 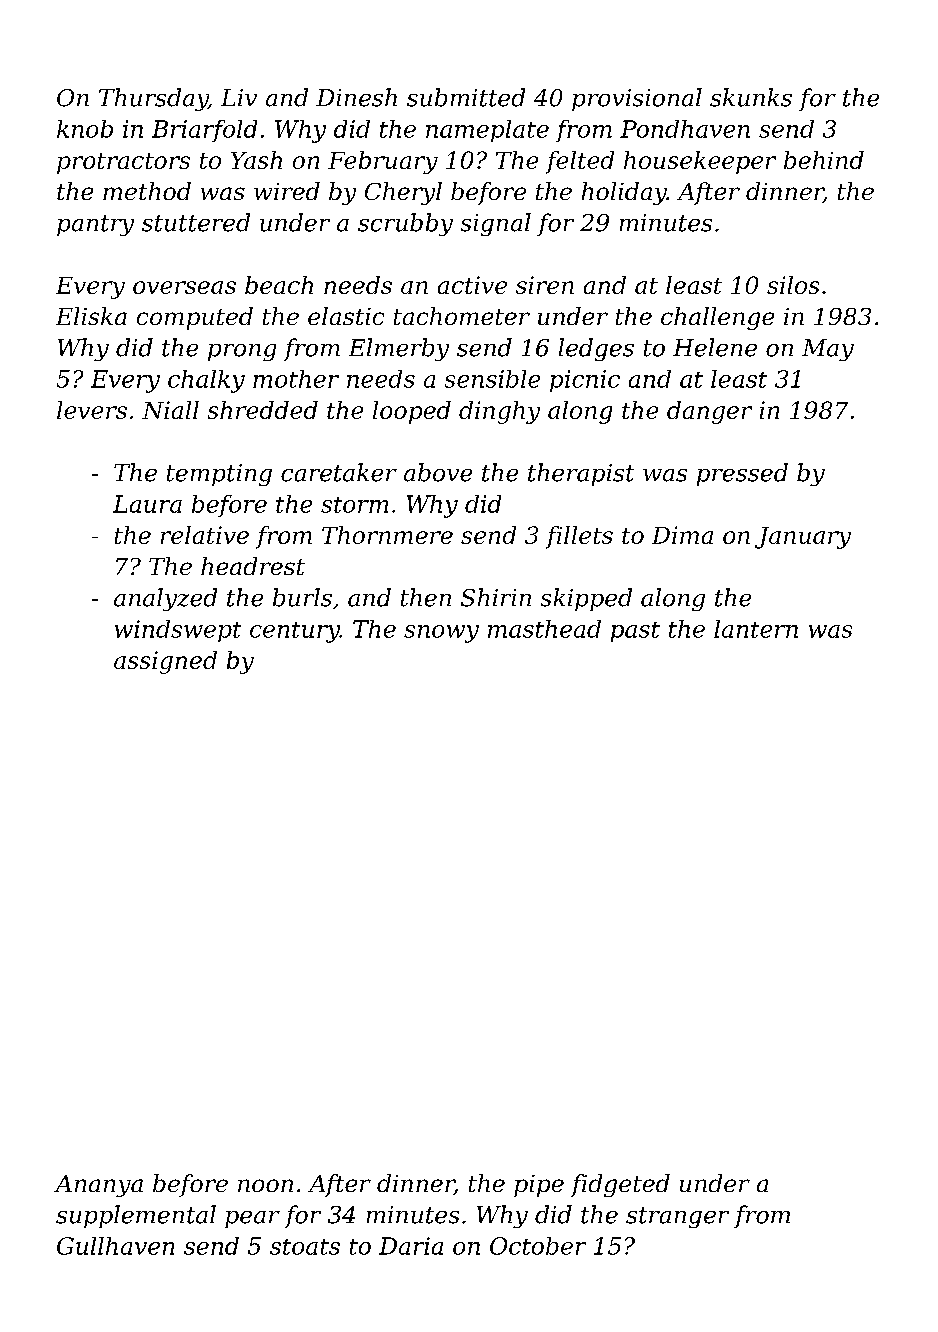 I want to click on behind, so click(x=824, y=160).
